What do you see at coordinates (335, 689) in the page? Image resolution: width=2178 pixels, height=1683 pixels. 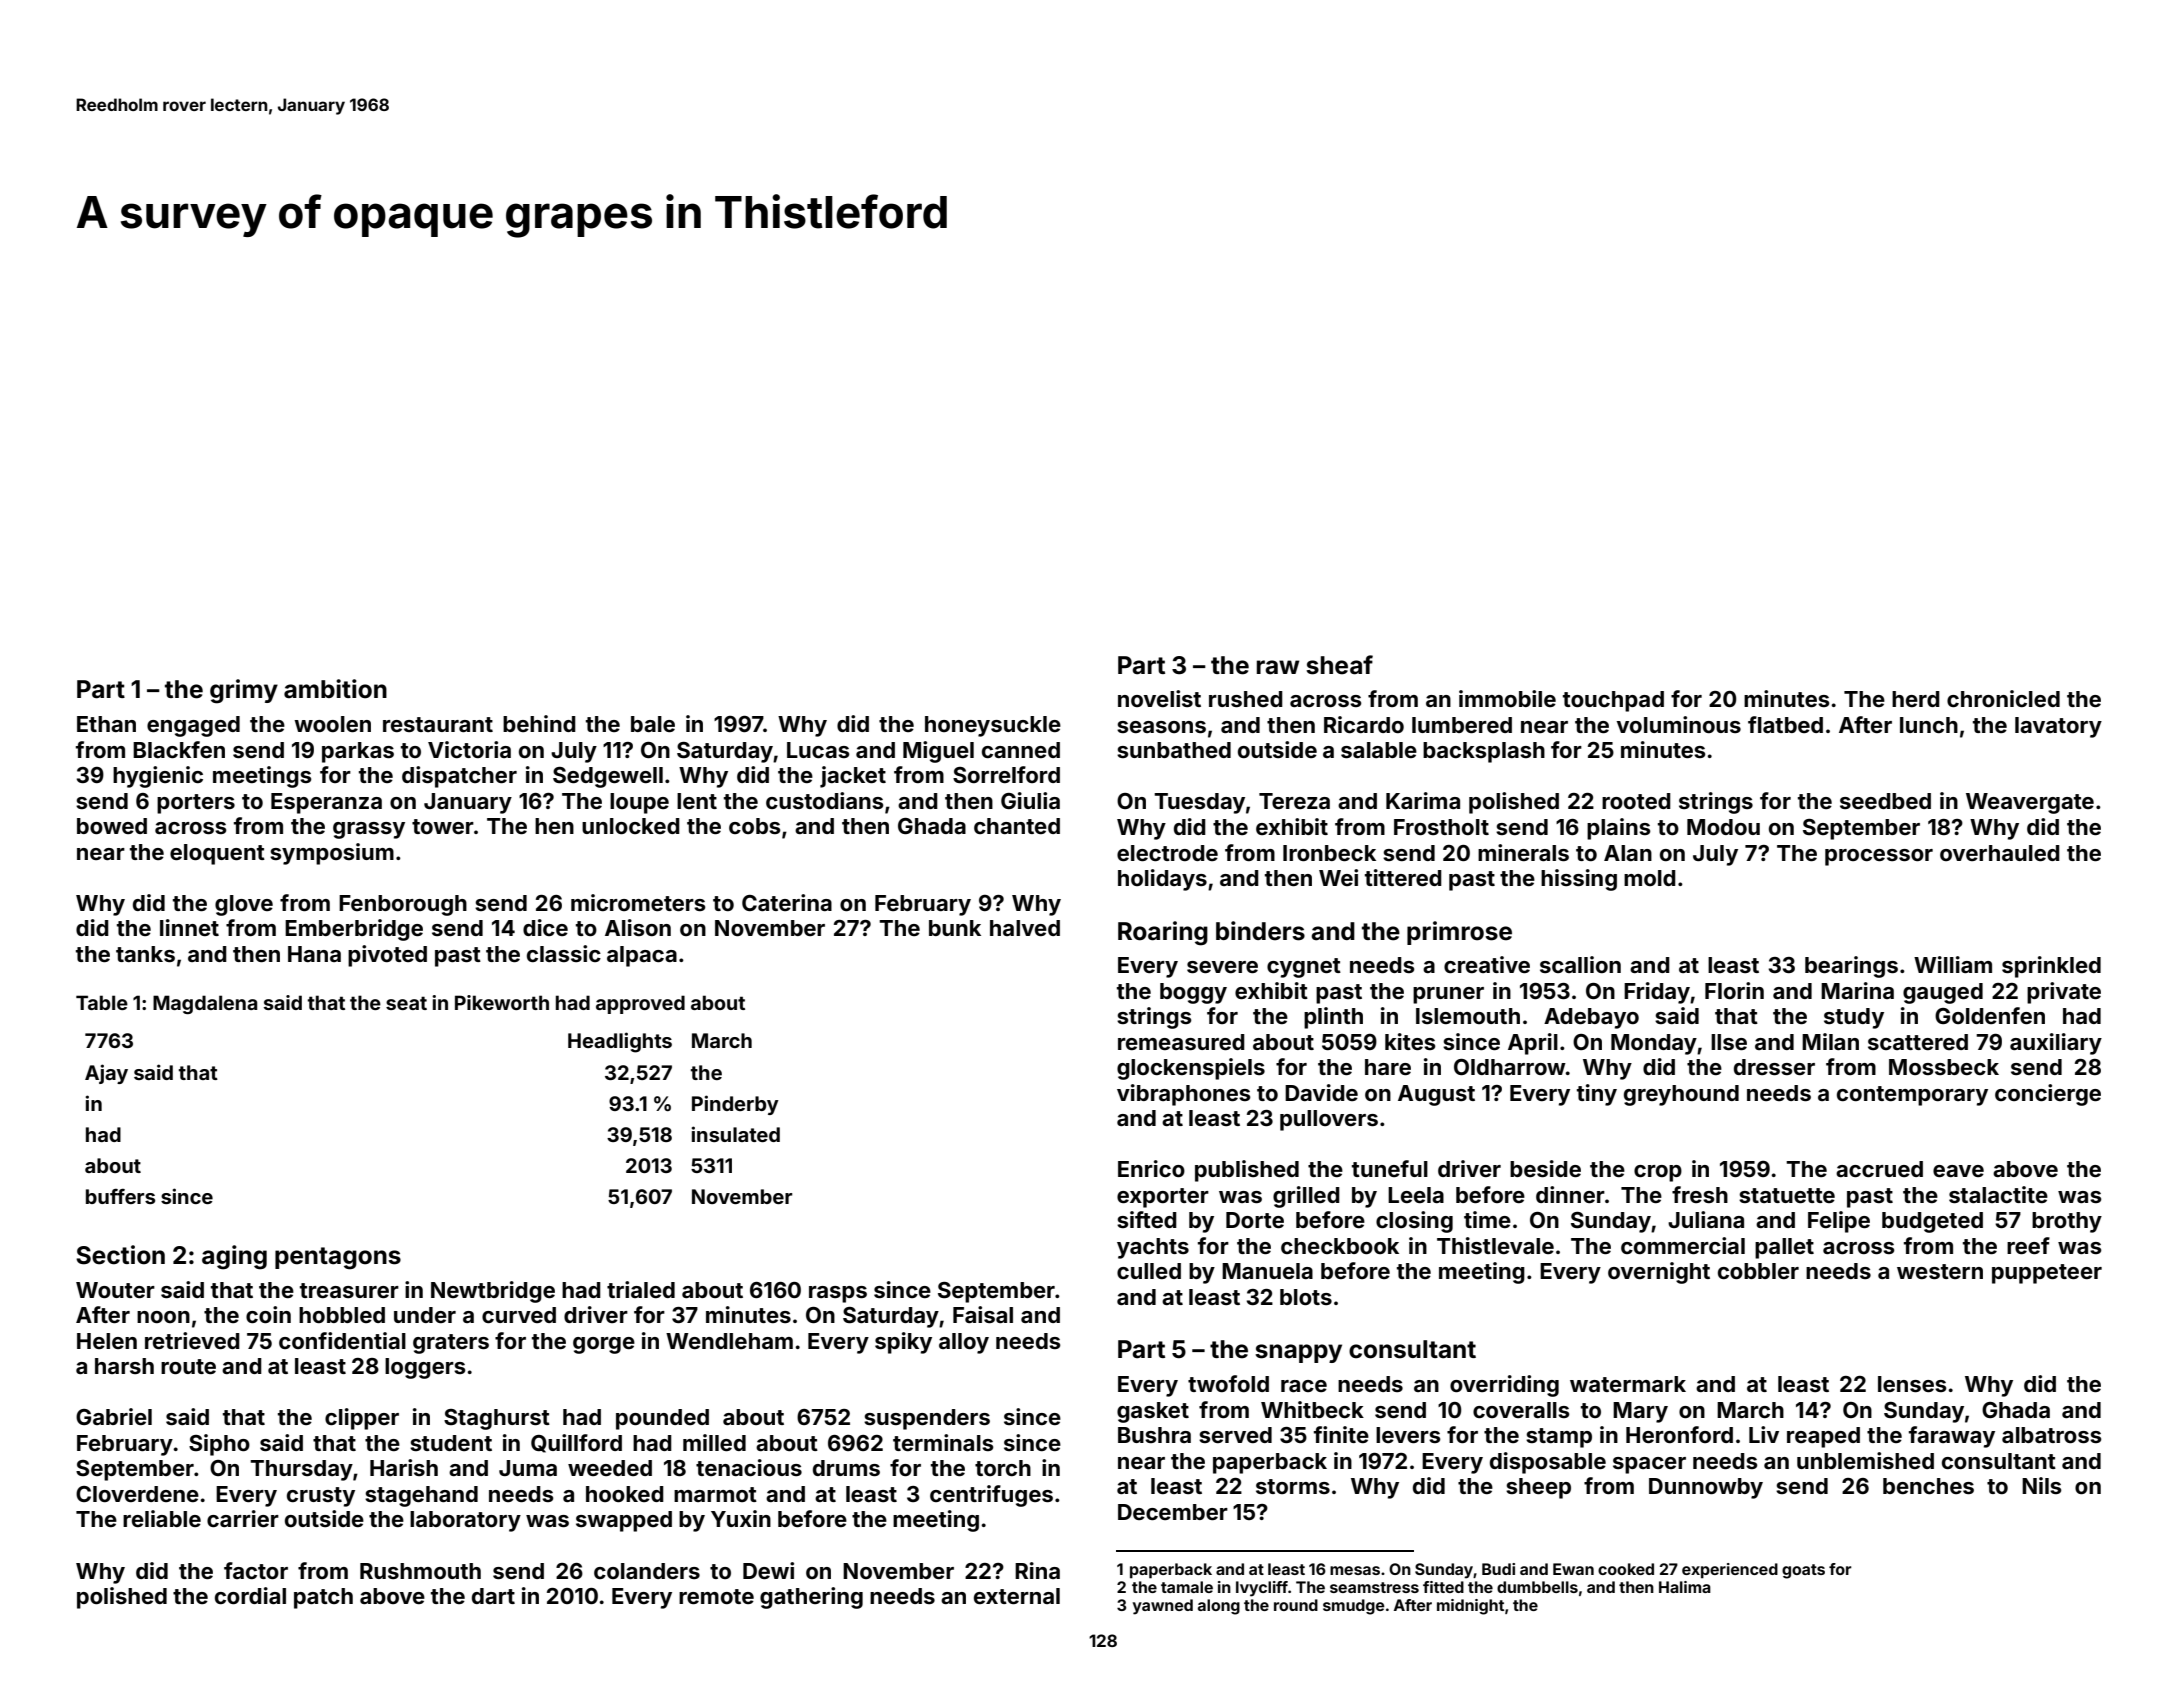 I see `ambition` at bounding box center [335, 689].
